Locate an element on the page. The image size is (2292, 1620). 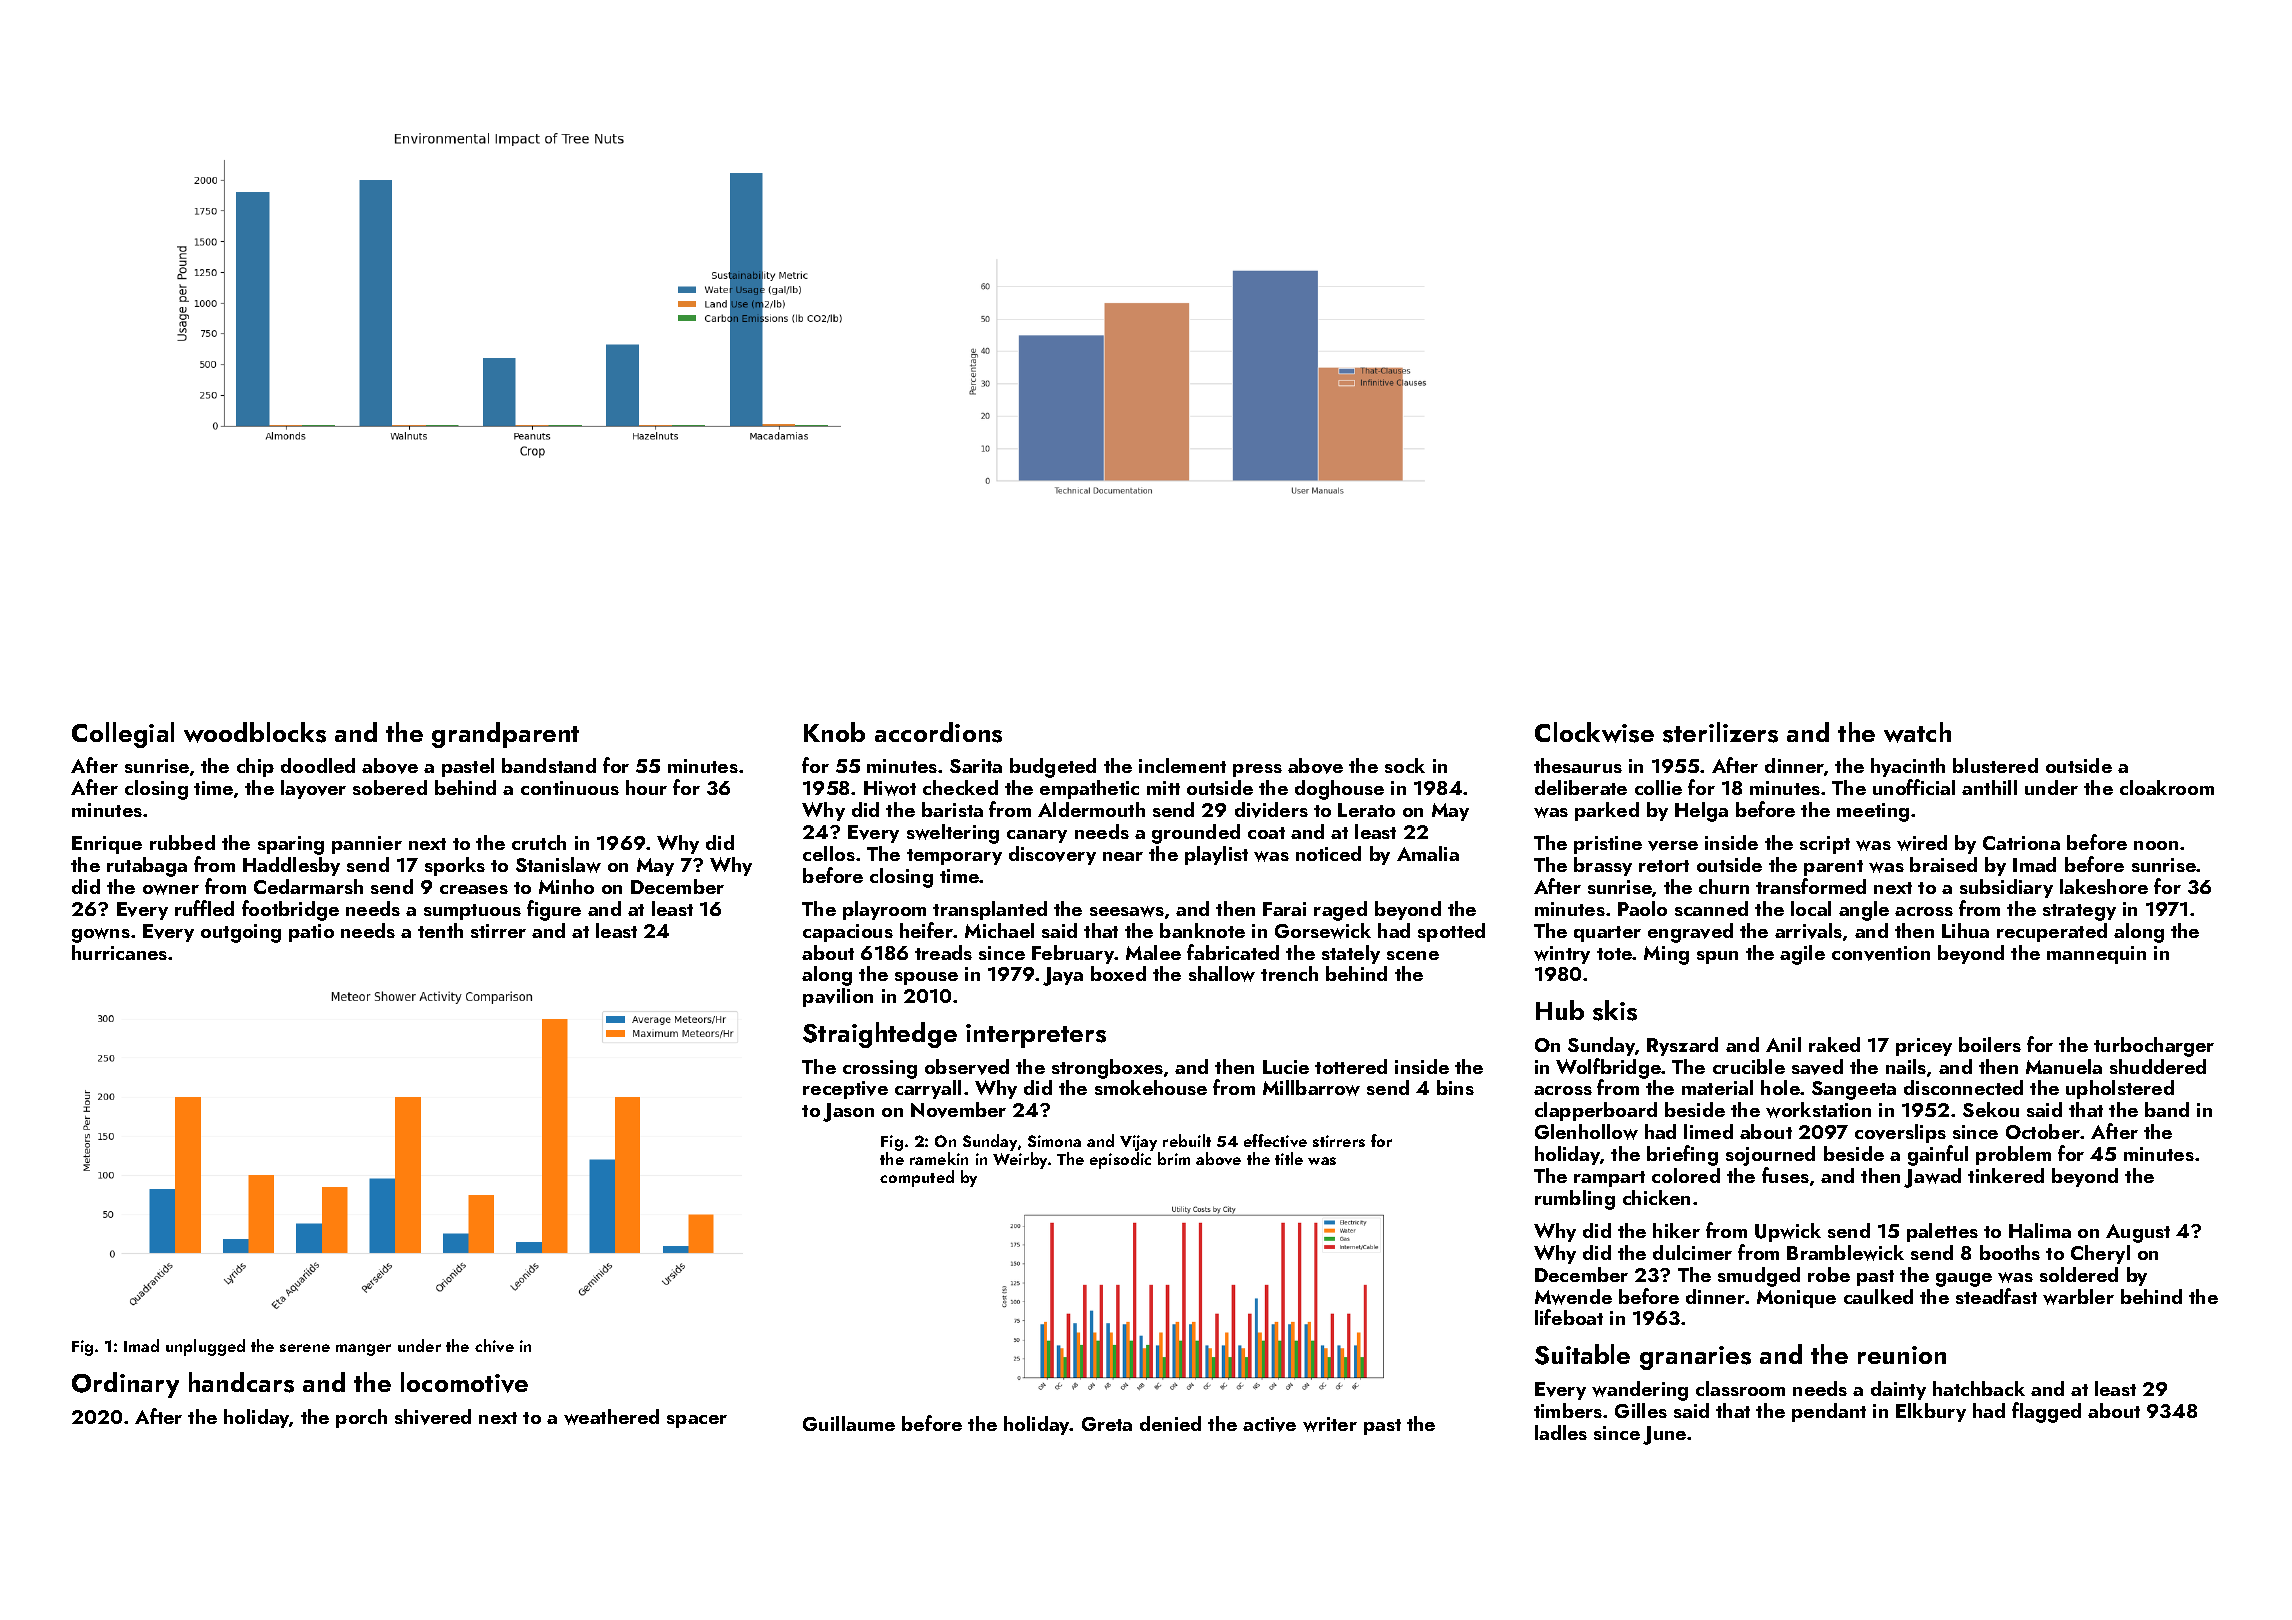
gowns is located at coordinates (101, 935).
